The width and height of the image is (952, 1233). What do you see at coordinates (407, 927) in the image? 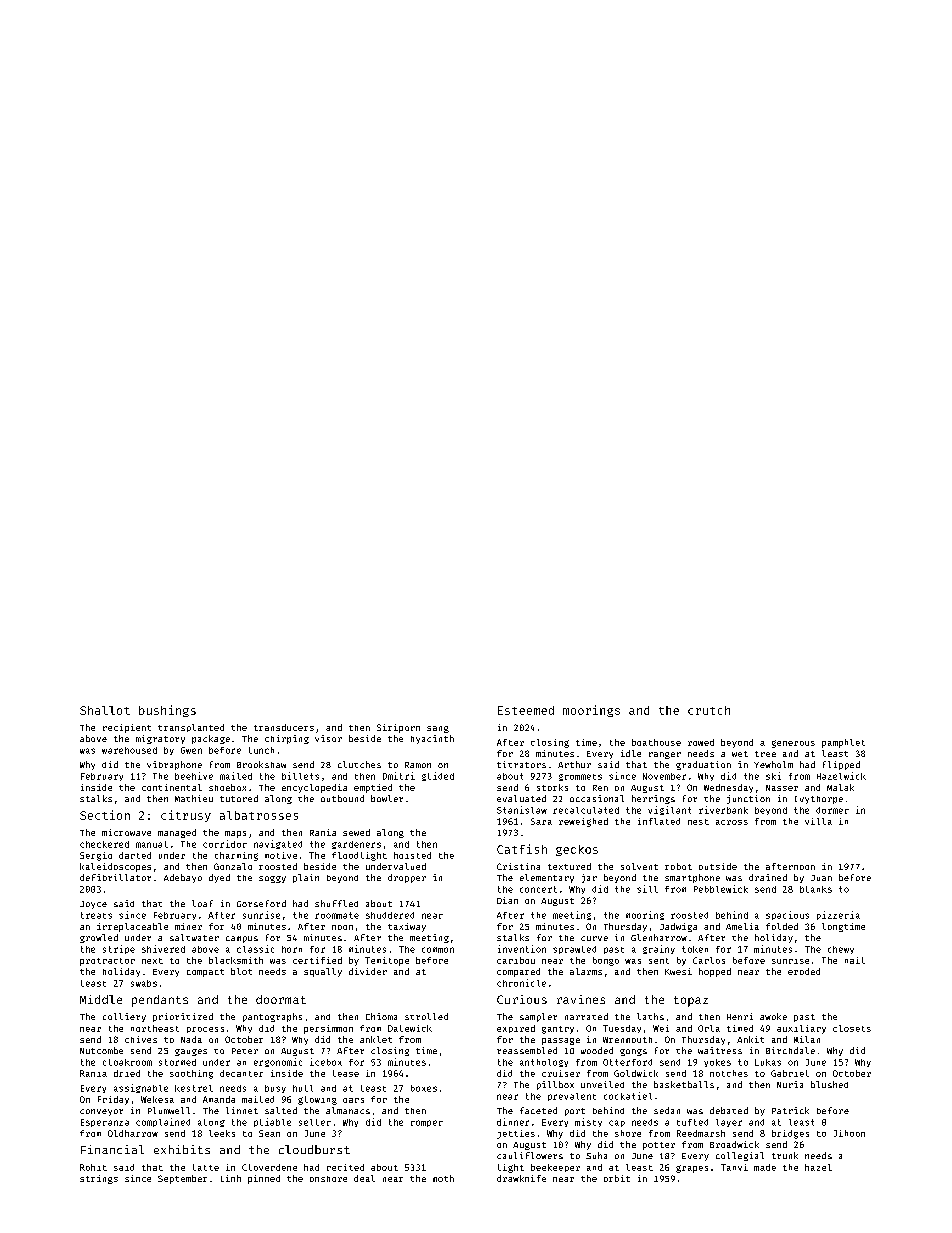
I see `taxiway` at bounding box center [407, 927].
